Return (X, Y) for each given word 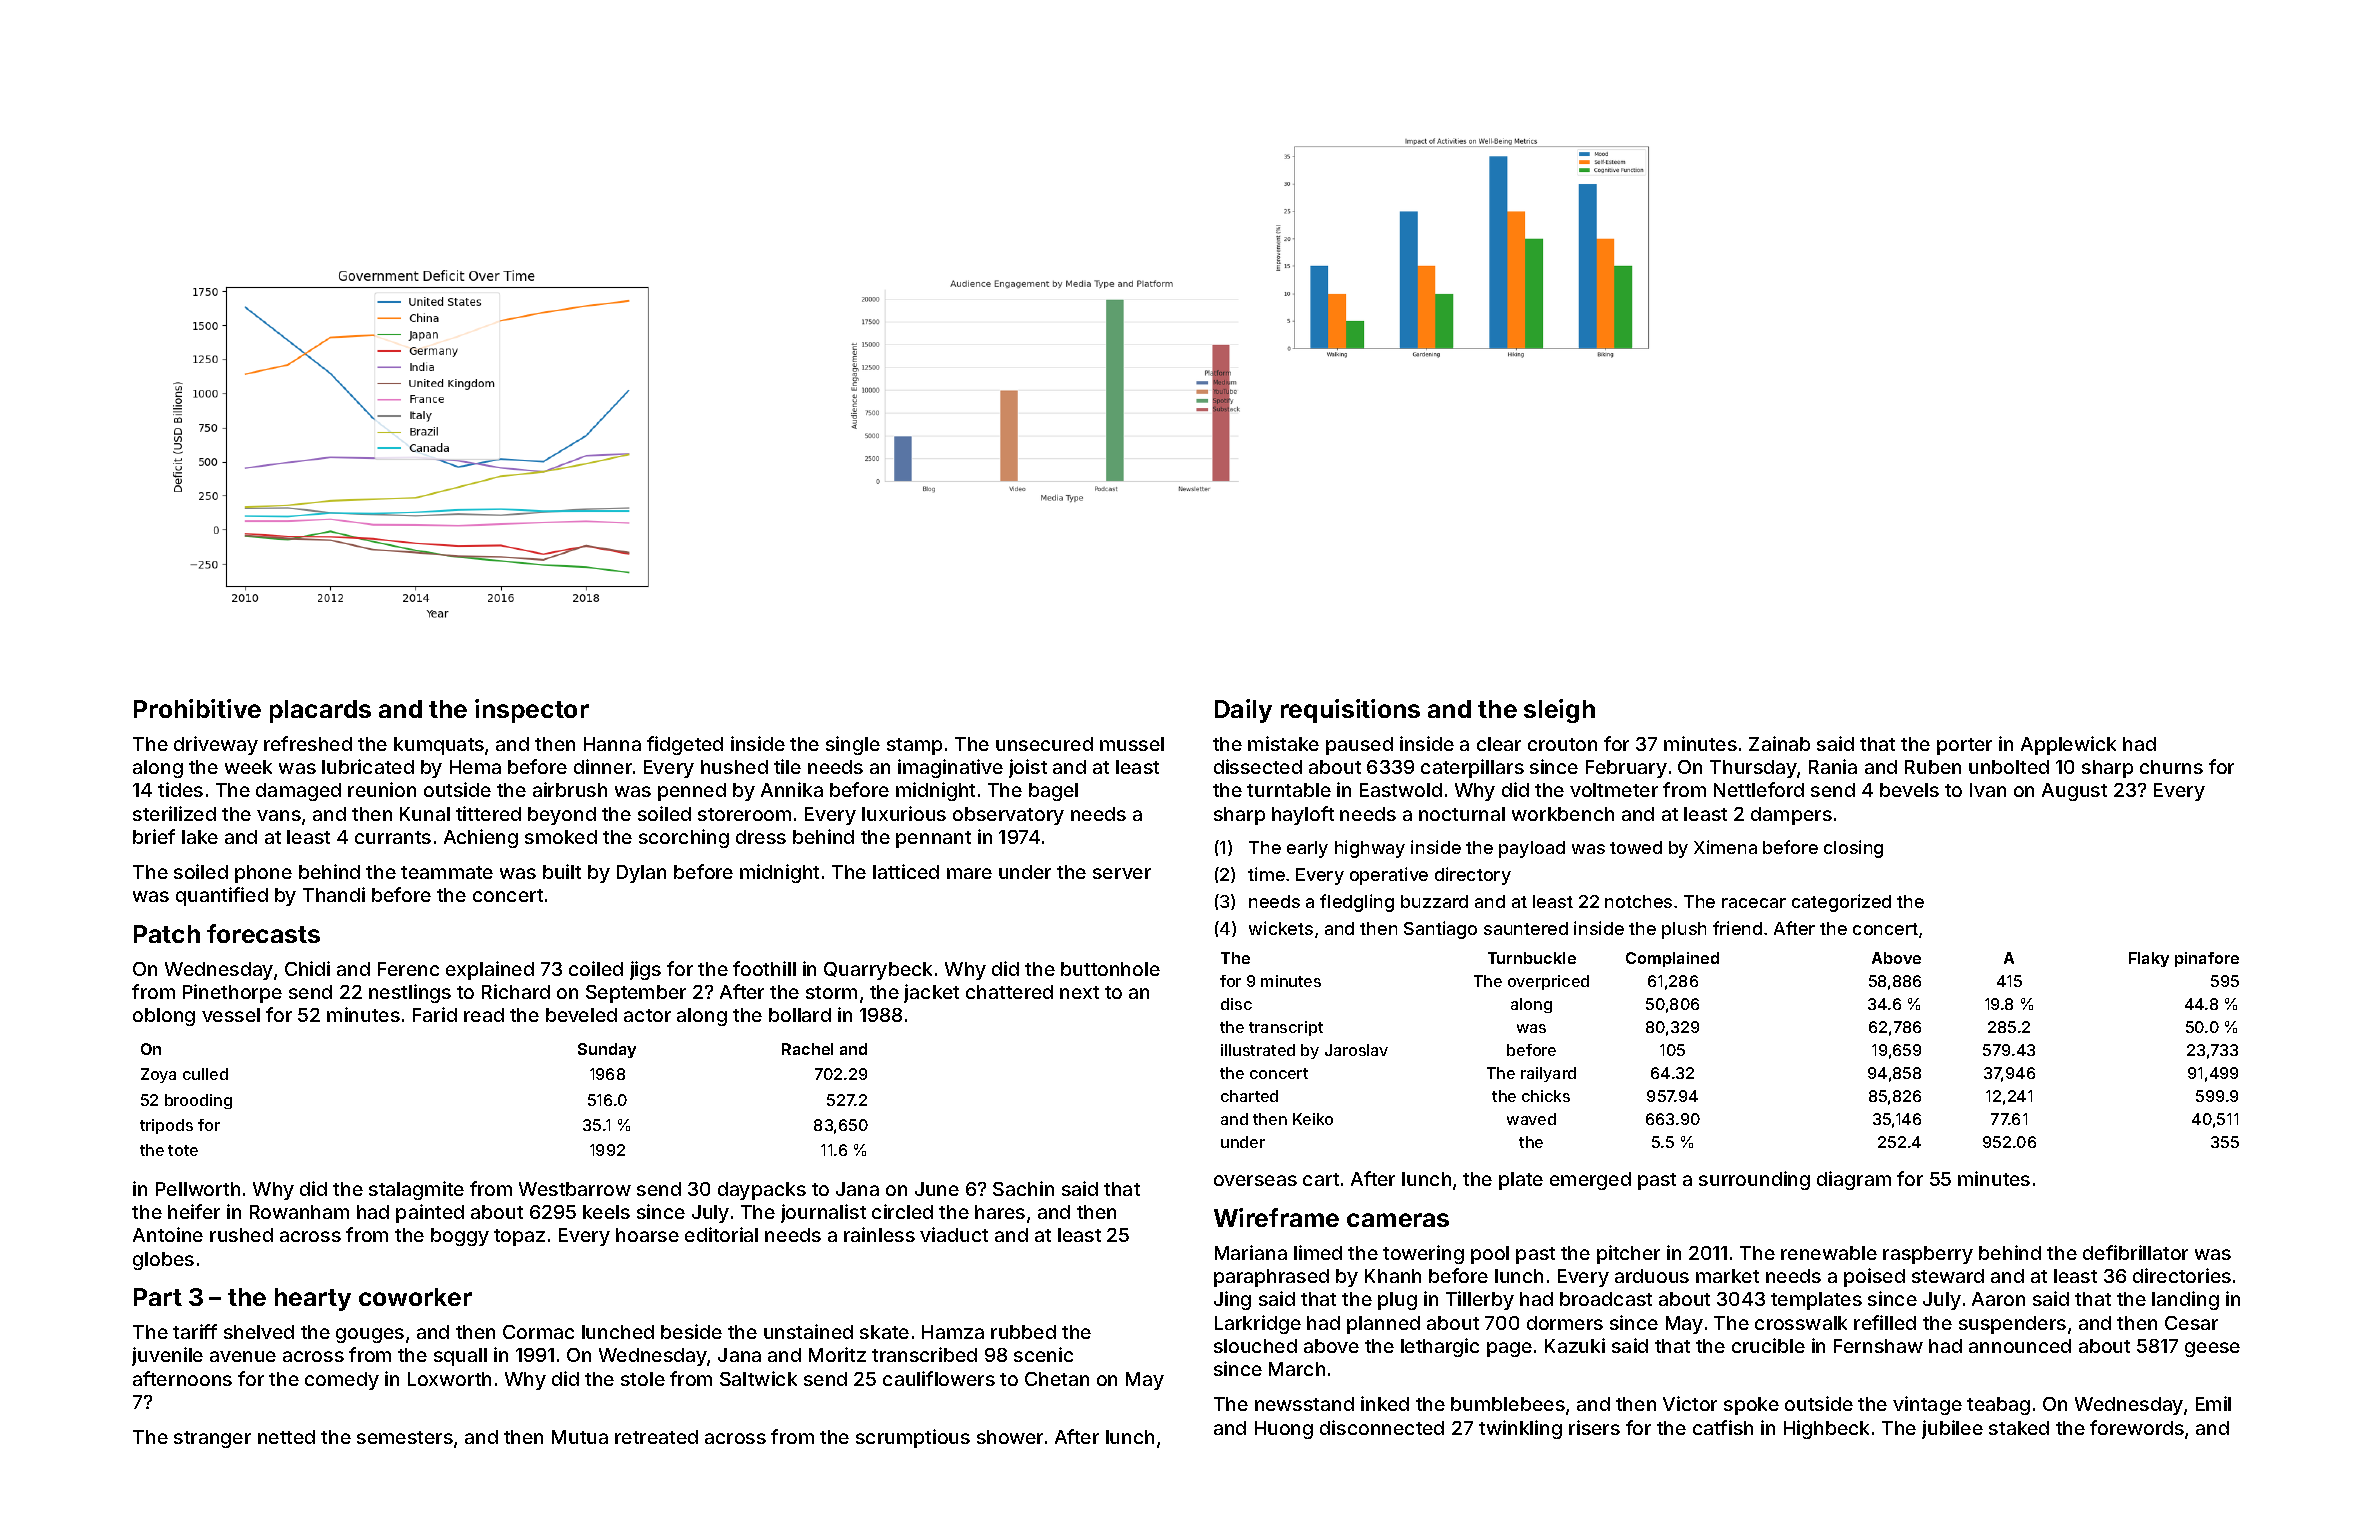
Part (158, 1297)
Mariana (1251, 1252)
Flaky (2149, 959)
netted (286, 1437)
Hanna (612, 744)
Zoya (158, 1075)
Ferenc (408, 969)
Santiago (1440, 930)
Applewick (2068, 745)
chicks (1546, 1096)
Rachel (807, 1049)
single (853, 745)
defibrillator (2135, 1252)
